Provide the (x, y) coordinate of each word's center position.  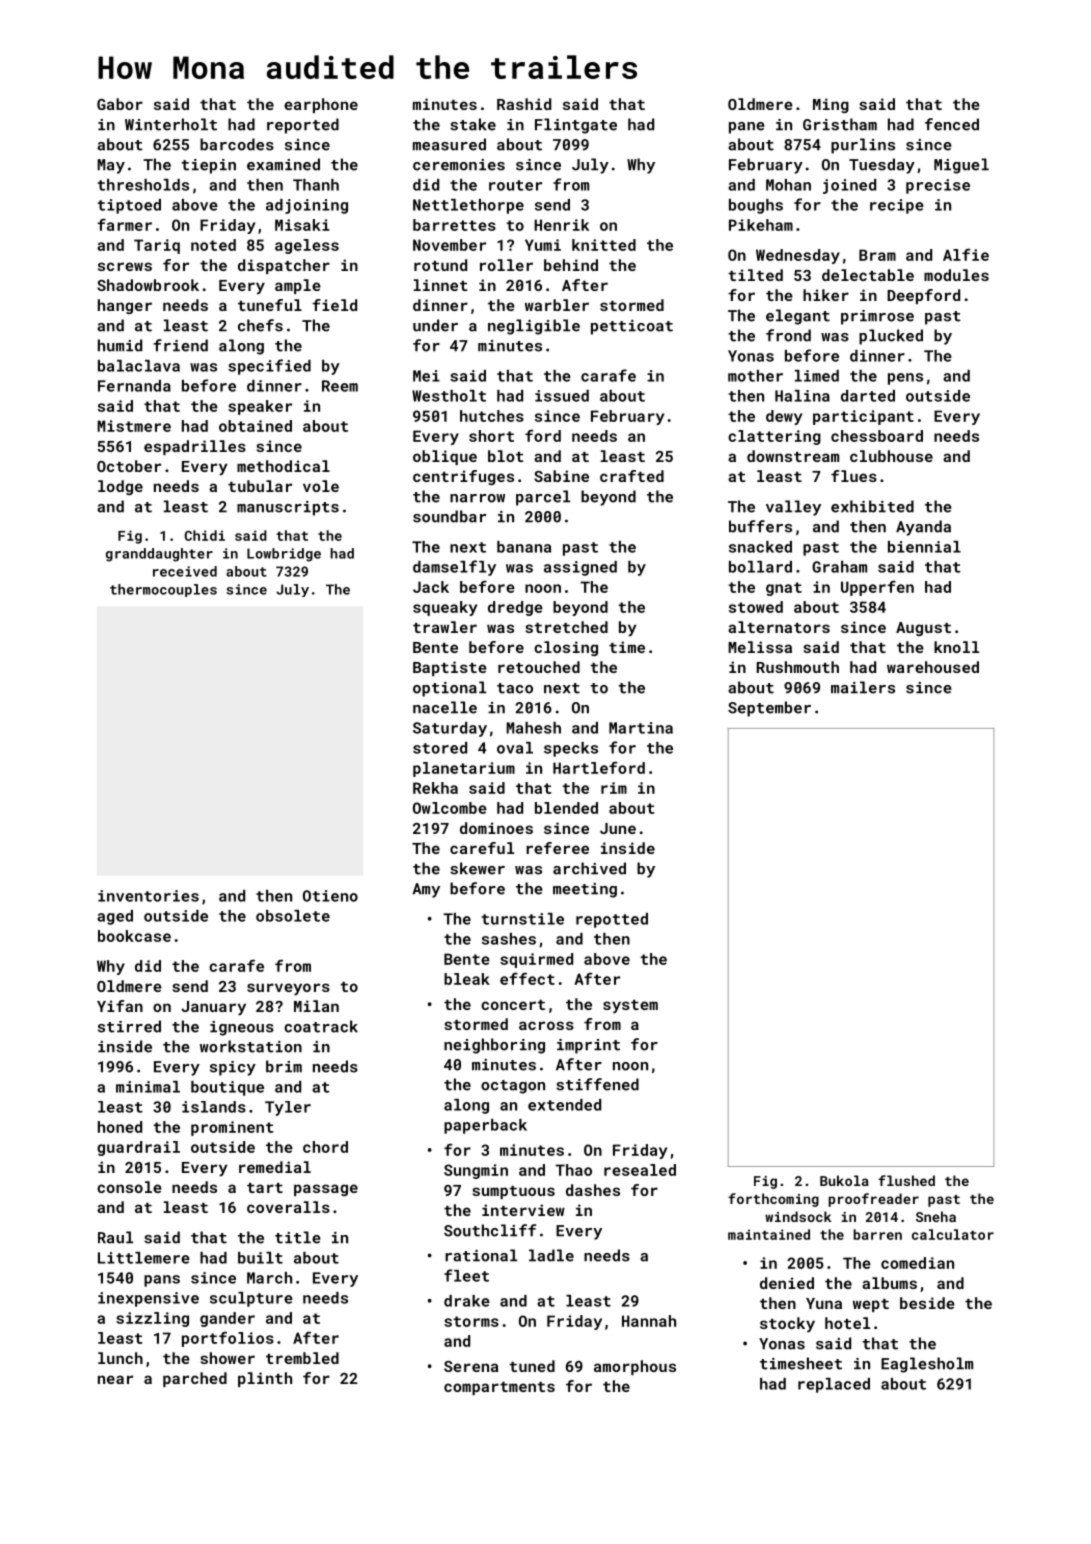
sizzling (152, 1319)
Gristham (840, 124)
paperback (485, 1126)
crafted (632, 476)
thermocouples (163, 590)
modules (956, 275)
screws (125, 266)
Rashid (524, 104)
